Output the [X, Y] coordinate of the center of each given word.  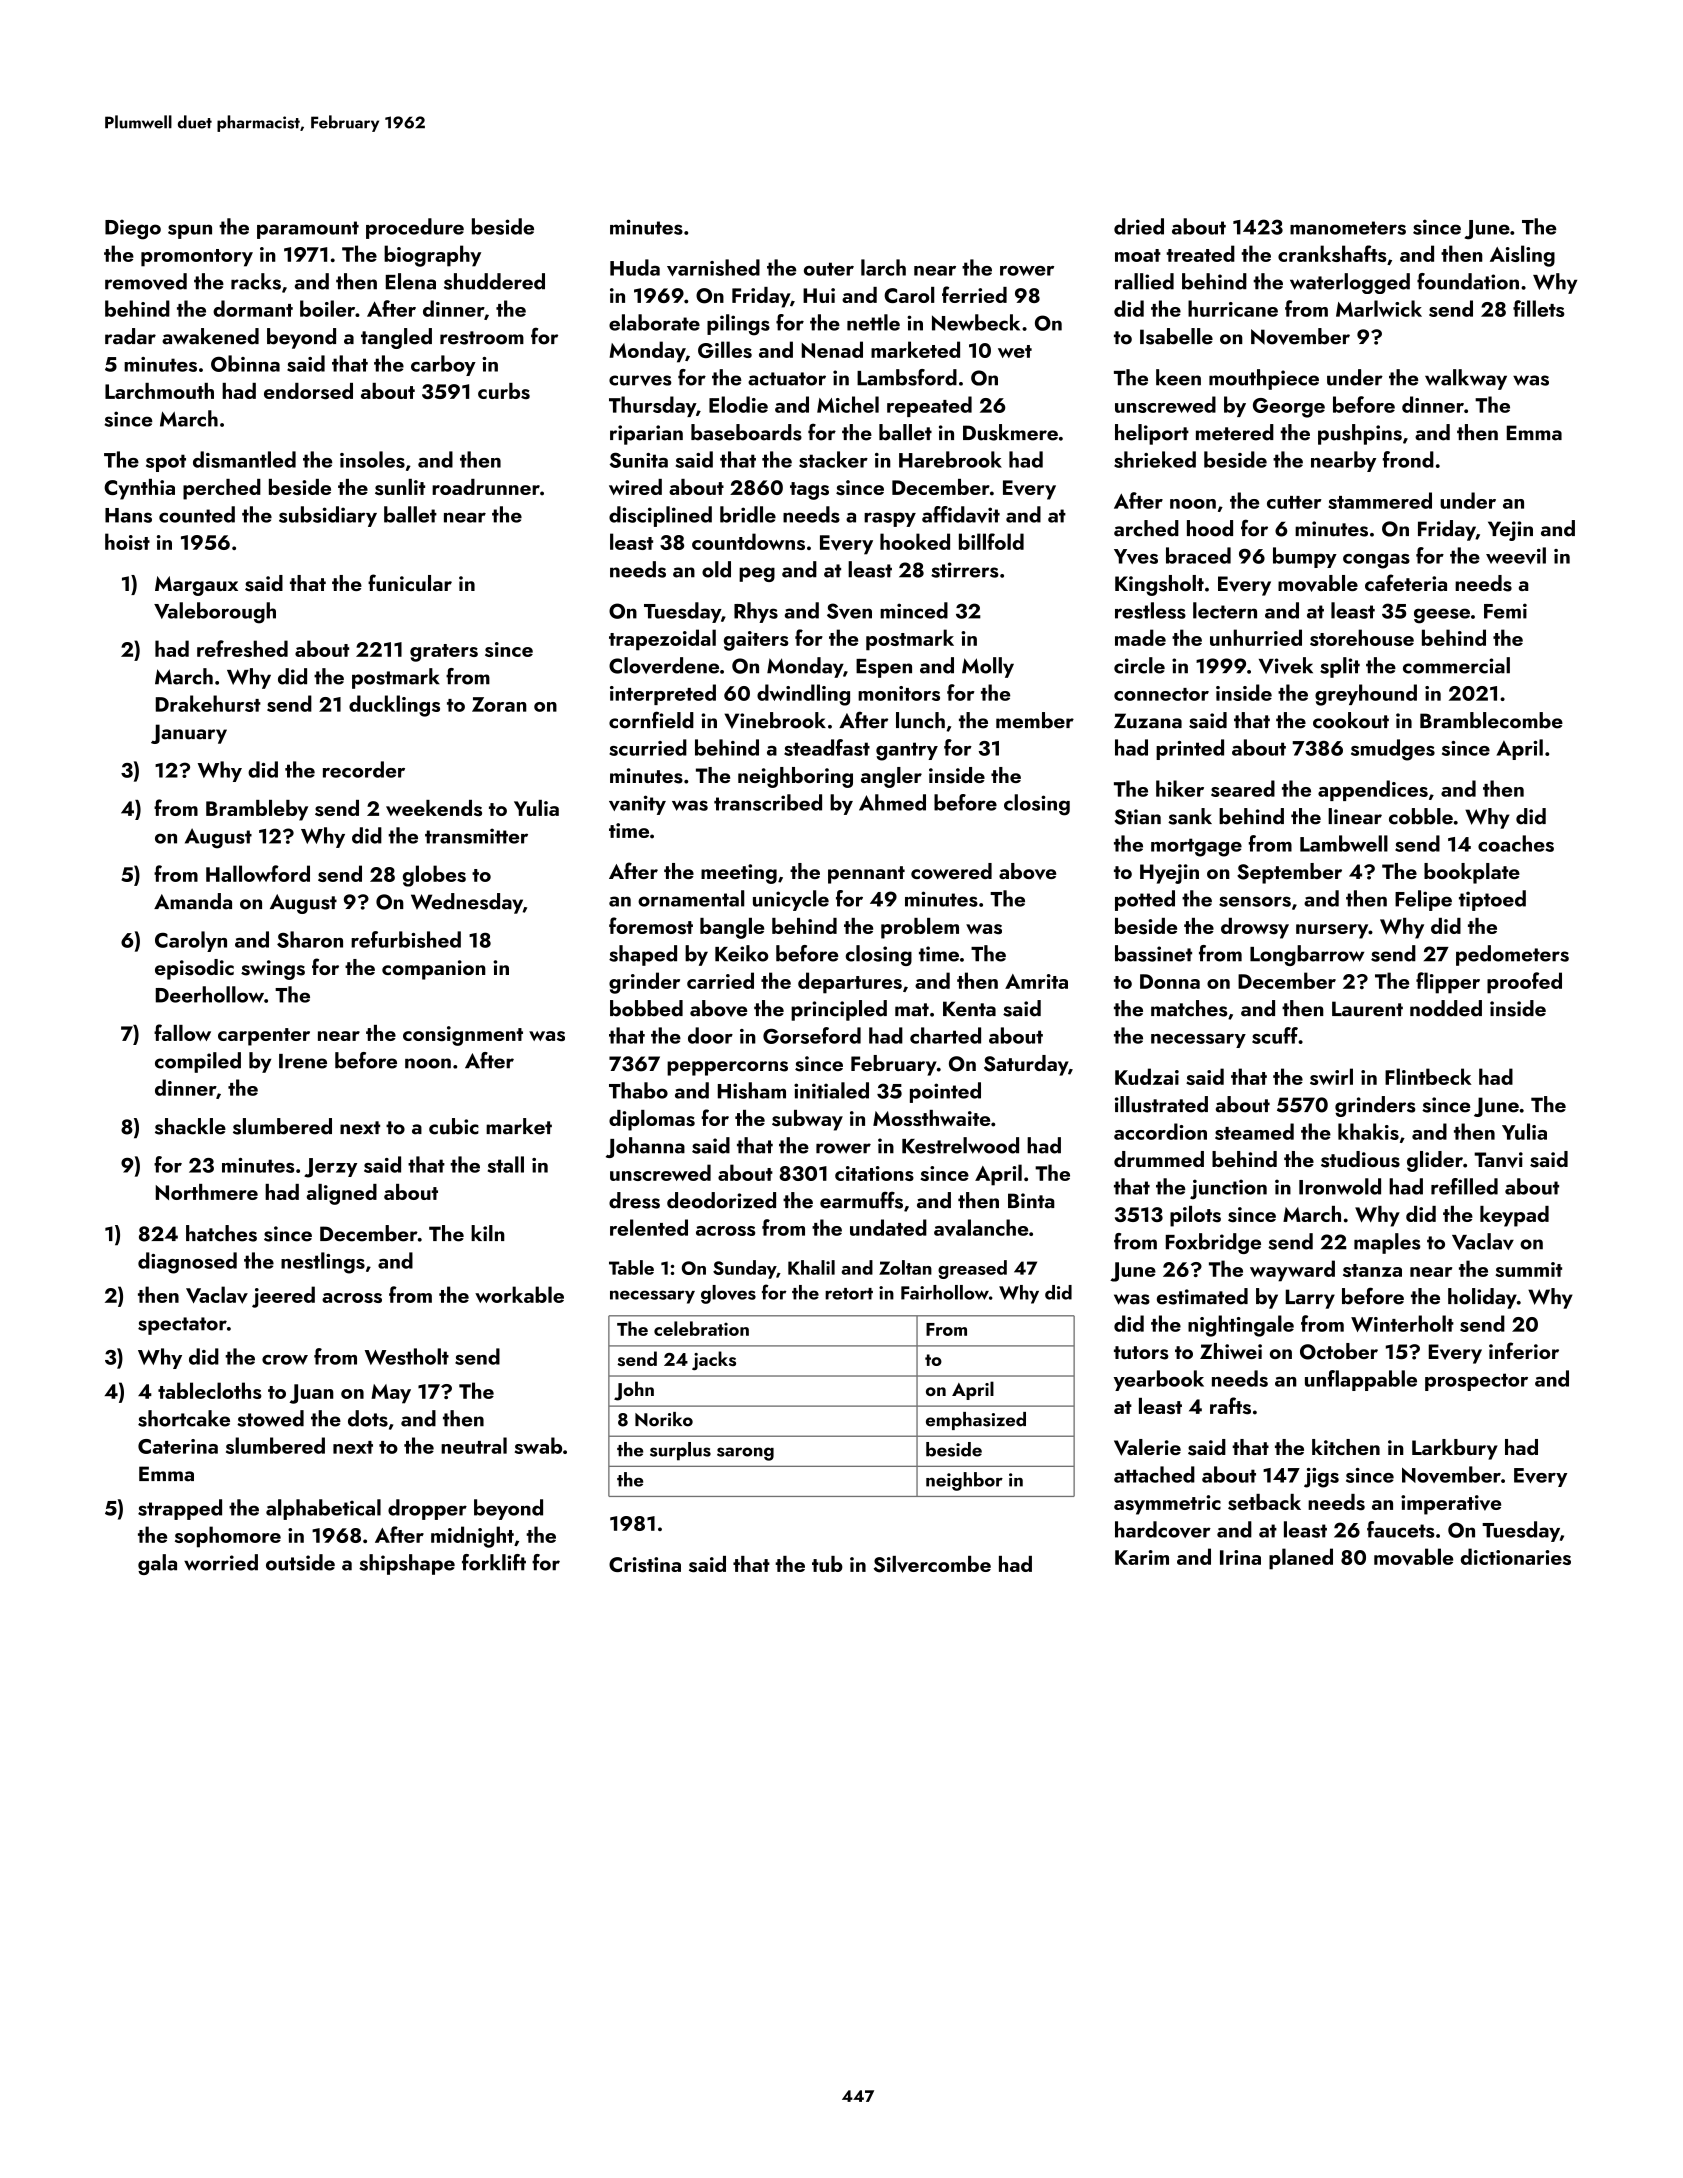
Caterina [178, 1446]
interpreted [663, 694]
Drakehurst [208, 703]
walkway [1466, 379]
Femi [1505, 611]
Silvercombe [932, 1564]
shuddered [494, 281]
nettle [873, 322]
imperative [1451, 1505]
